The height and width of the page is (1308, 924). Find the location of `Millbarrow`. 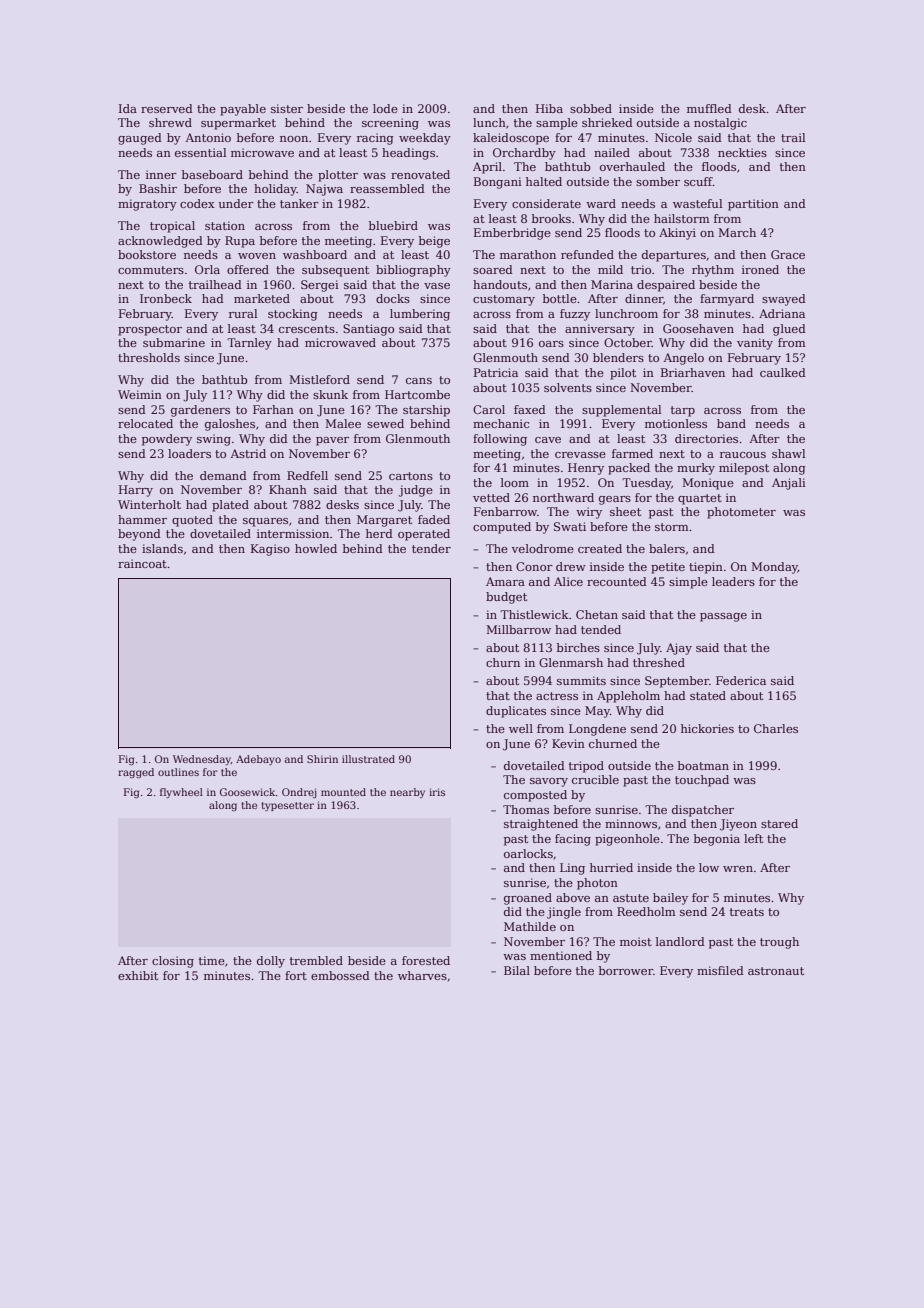

Millbarrow is located at coordinates (518, 629).
